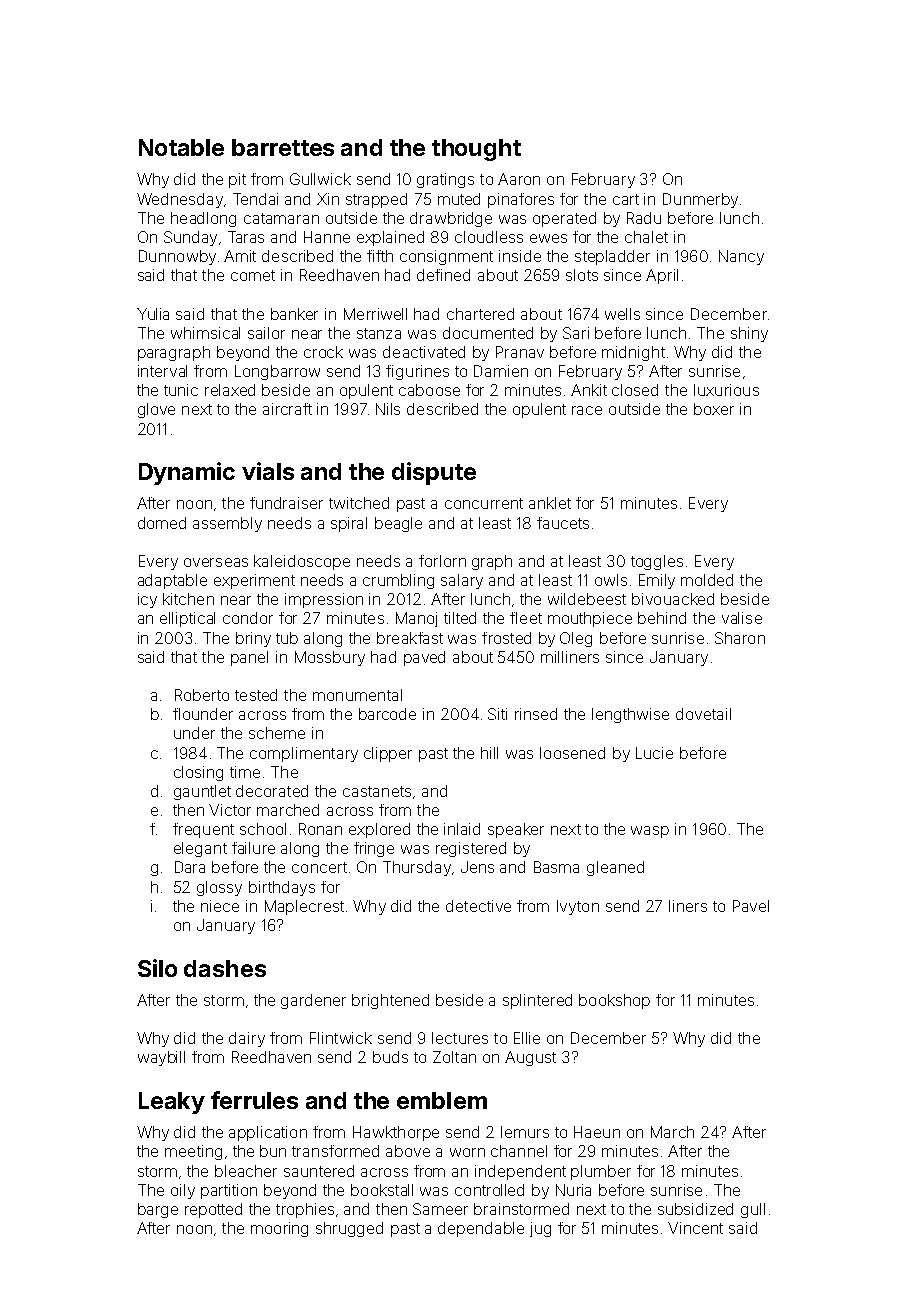 This screenshot has height=1316, width=908. I want to click on thought, so click(476, 150).
